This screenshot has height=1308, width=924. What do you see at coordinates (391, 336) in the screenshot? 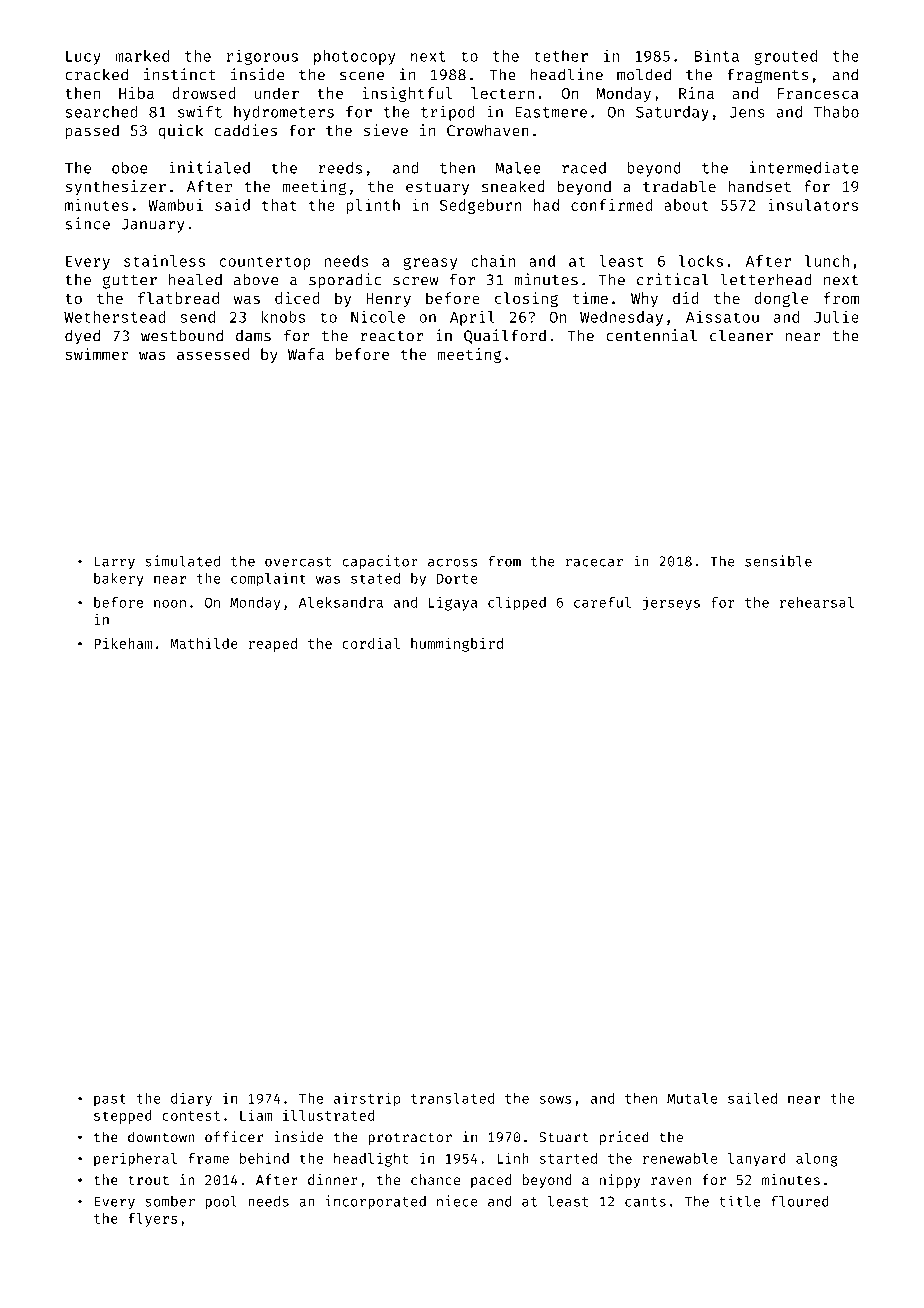
I see `reactor` at bounding box center [391, 336].
